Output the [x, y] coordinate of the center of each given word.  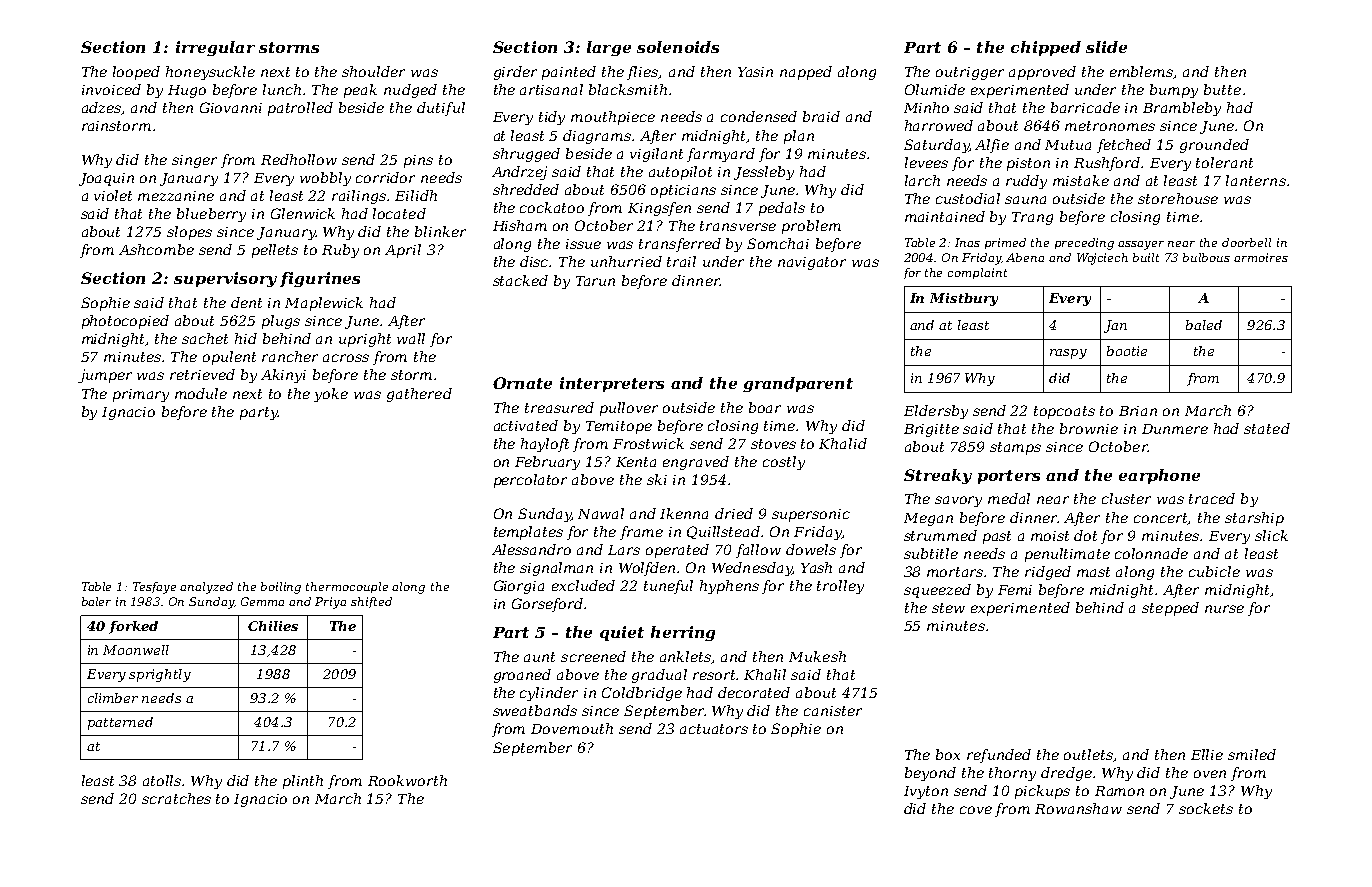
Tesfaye [154, 588]
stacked [520, 280]
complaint [977, 273]
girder [515, 73]
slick [1271, 535]
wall [411, 338]
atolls [162, 780]
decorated [754, 692]
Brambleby [1182, 109]
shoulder [373, 71]
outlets [1089, 755]
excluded [583, 585]
